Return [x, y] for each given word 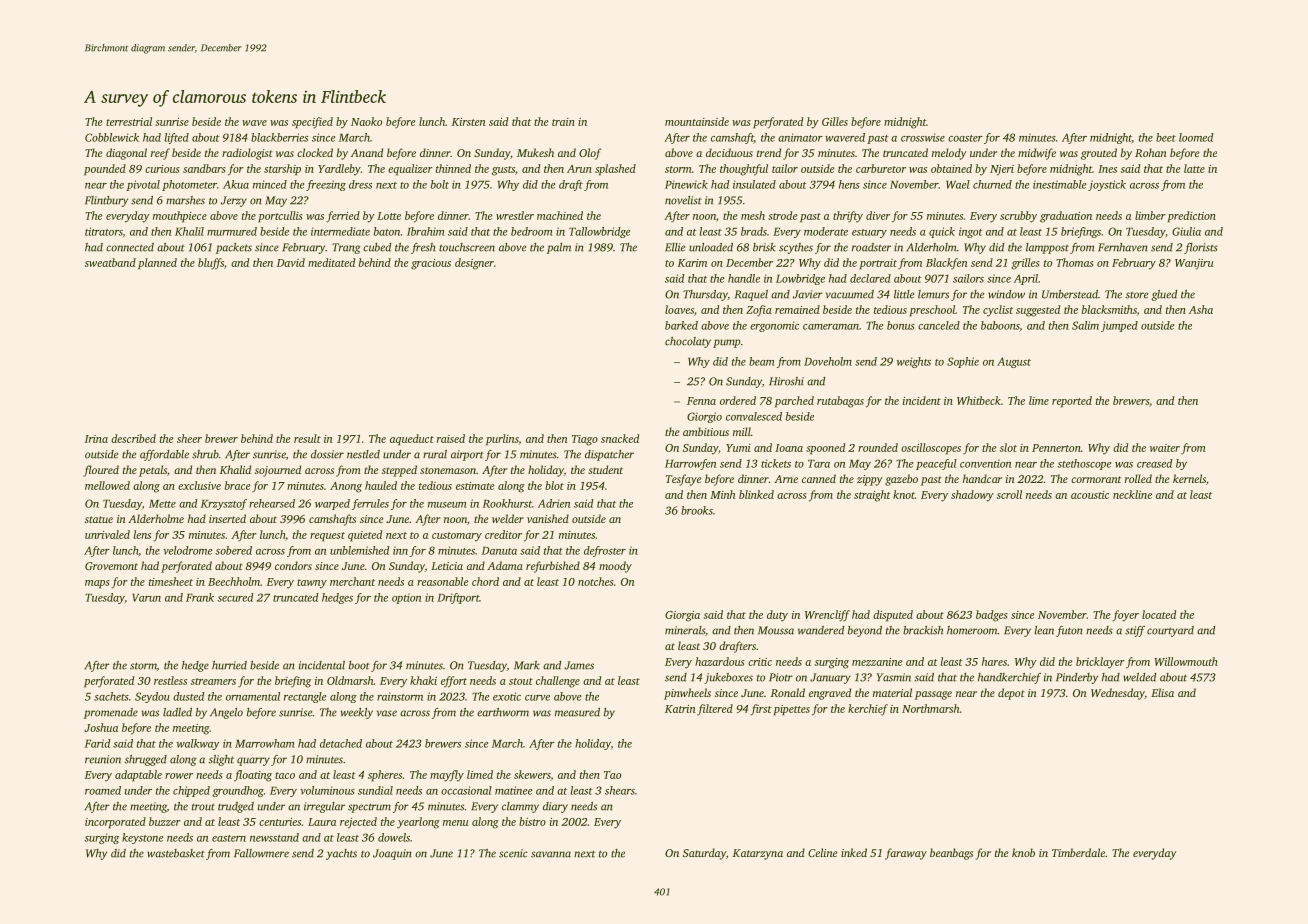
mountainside [697, 121]
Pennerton [1056, 448]
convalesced [754, 416]
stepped [399, 471]
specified [312, 123]
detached [341, 743]
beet [1166, 137]
